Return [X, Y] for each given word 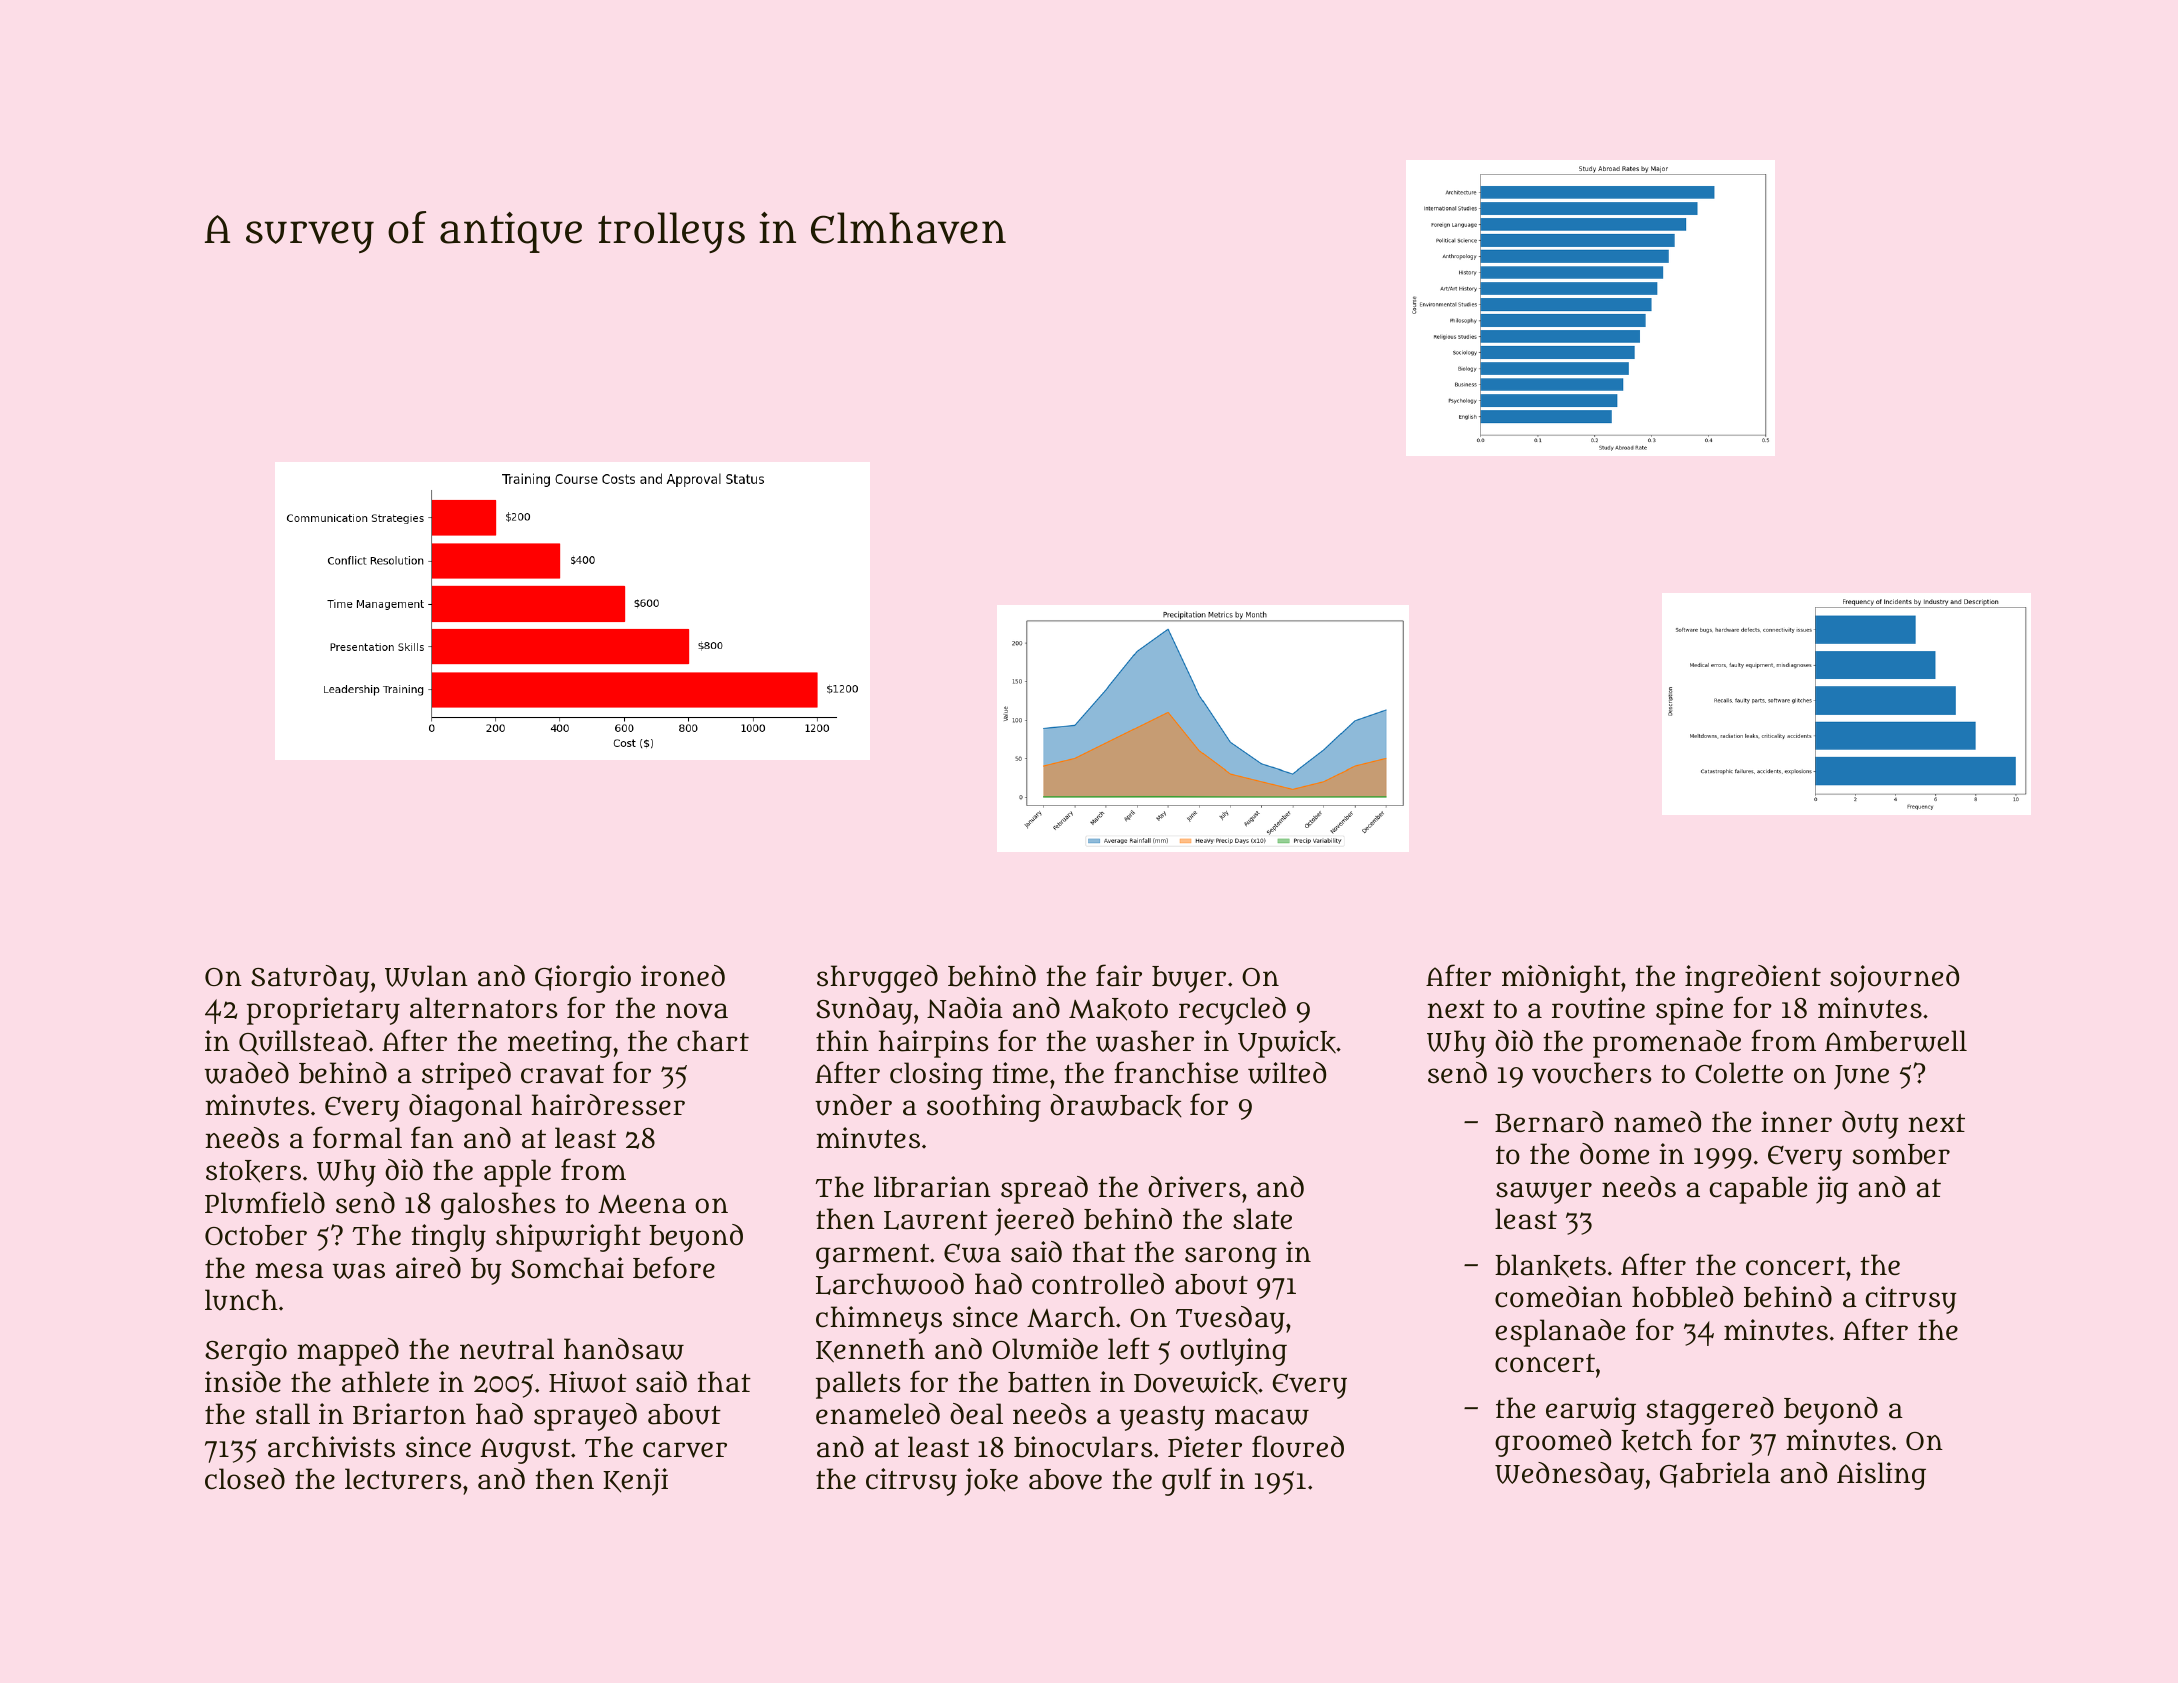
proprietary [323, 1011]
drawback [1116, 1106]
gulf [1187, 1481]
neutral [507, 1349]
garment [872, 1256]
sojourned [1894, 979]
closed [245, 1479]
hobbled [1682, 1297]
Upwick [1287, 1044]
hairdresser [608, 1105]
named [1657, 1122]
